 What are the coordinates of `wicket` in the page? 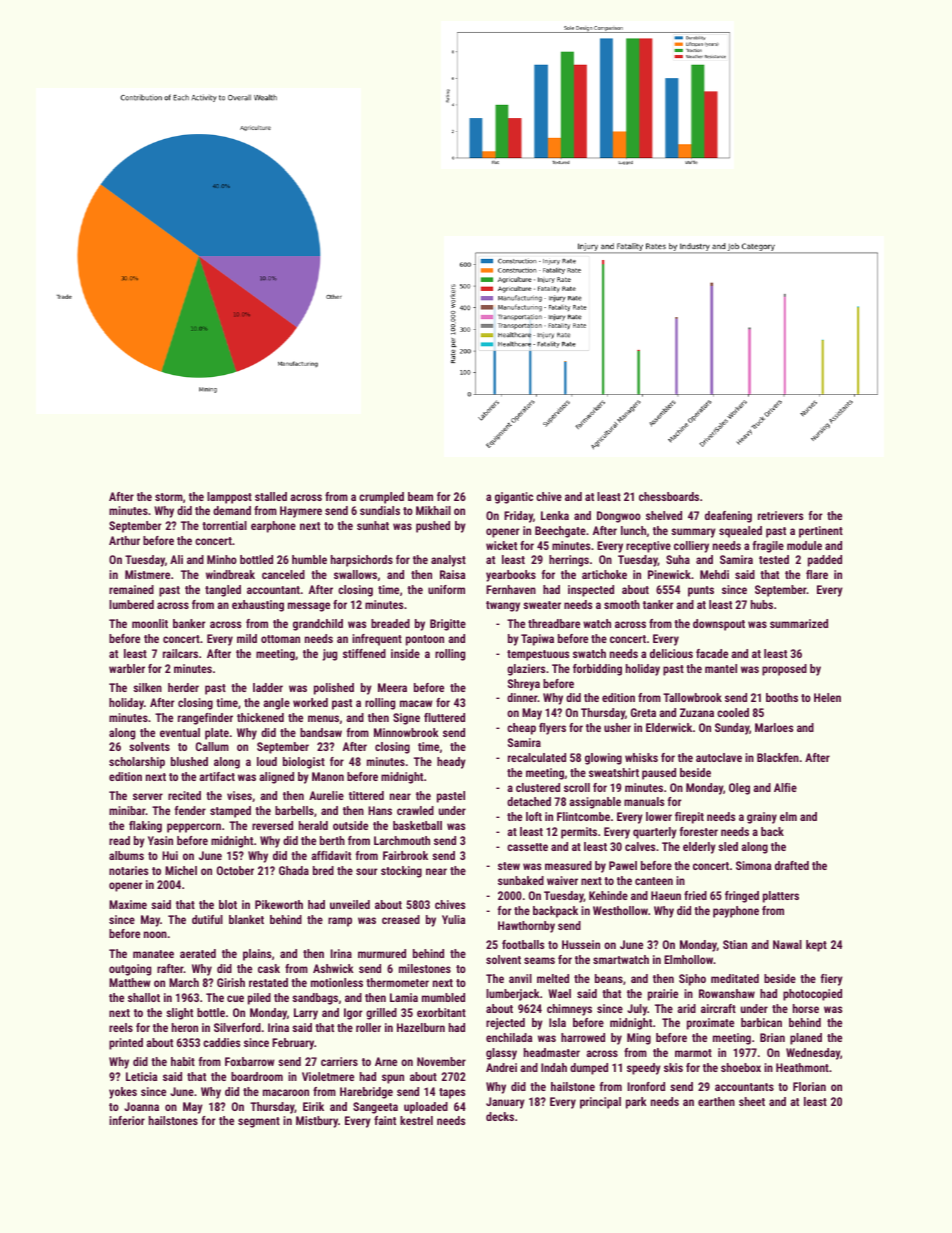 It's located at (501, 545).
